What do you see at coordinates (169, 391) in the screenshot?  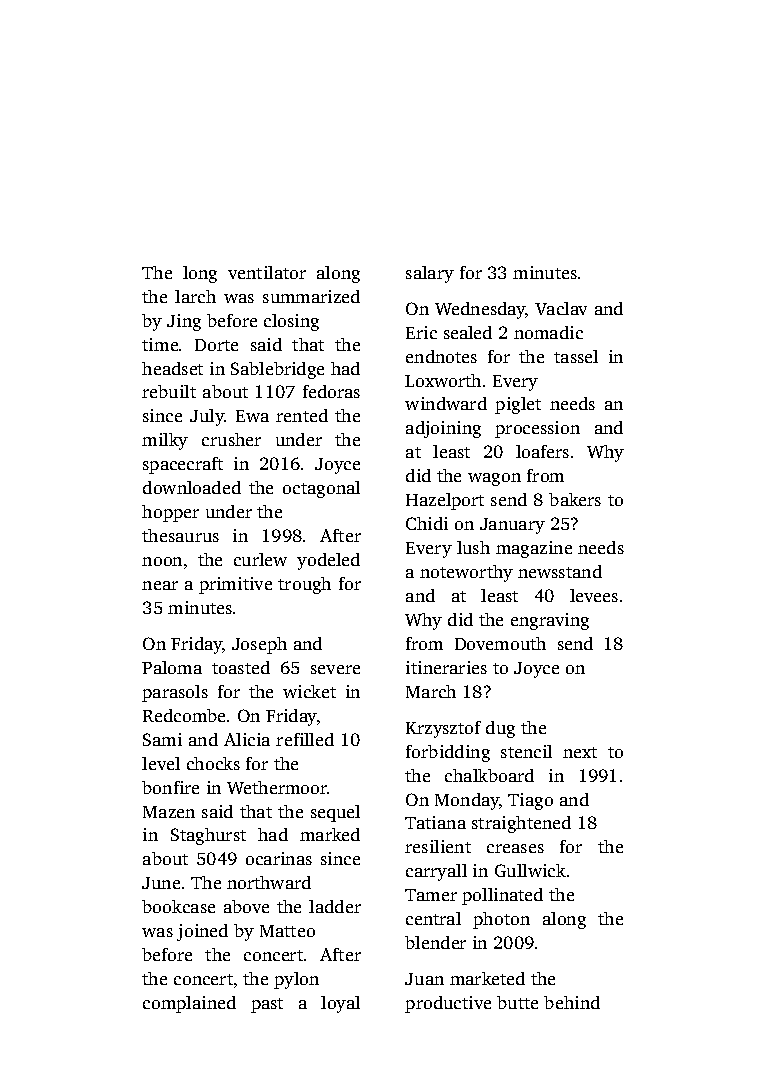 I see `rebuilt` at bounding box center [169, 391].
